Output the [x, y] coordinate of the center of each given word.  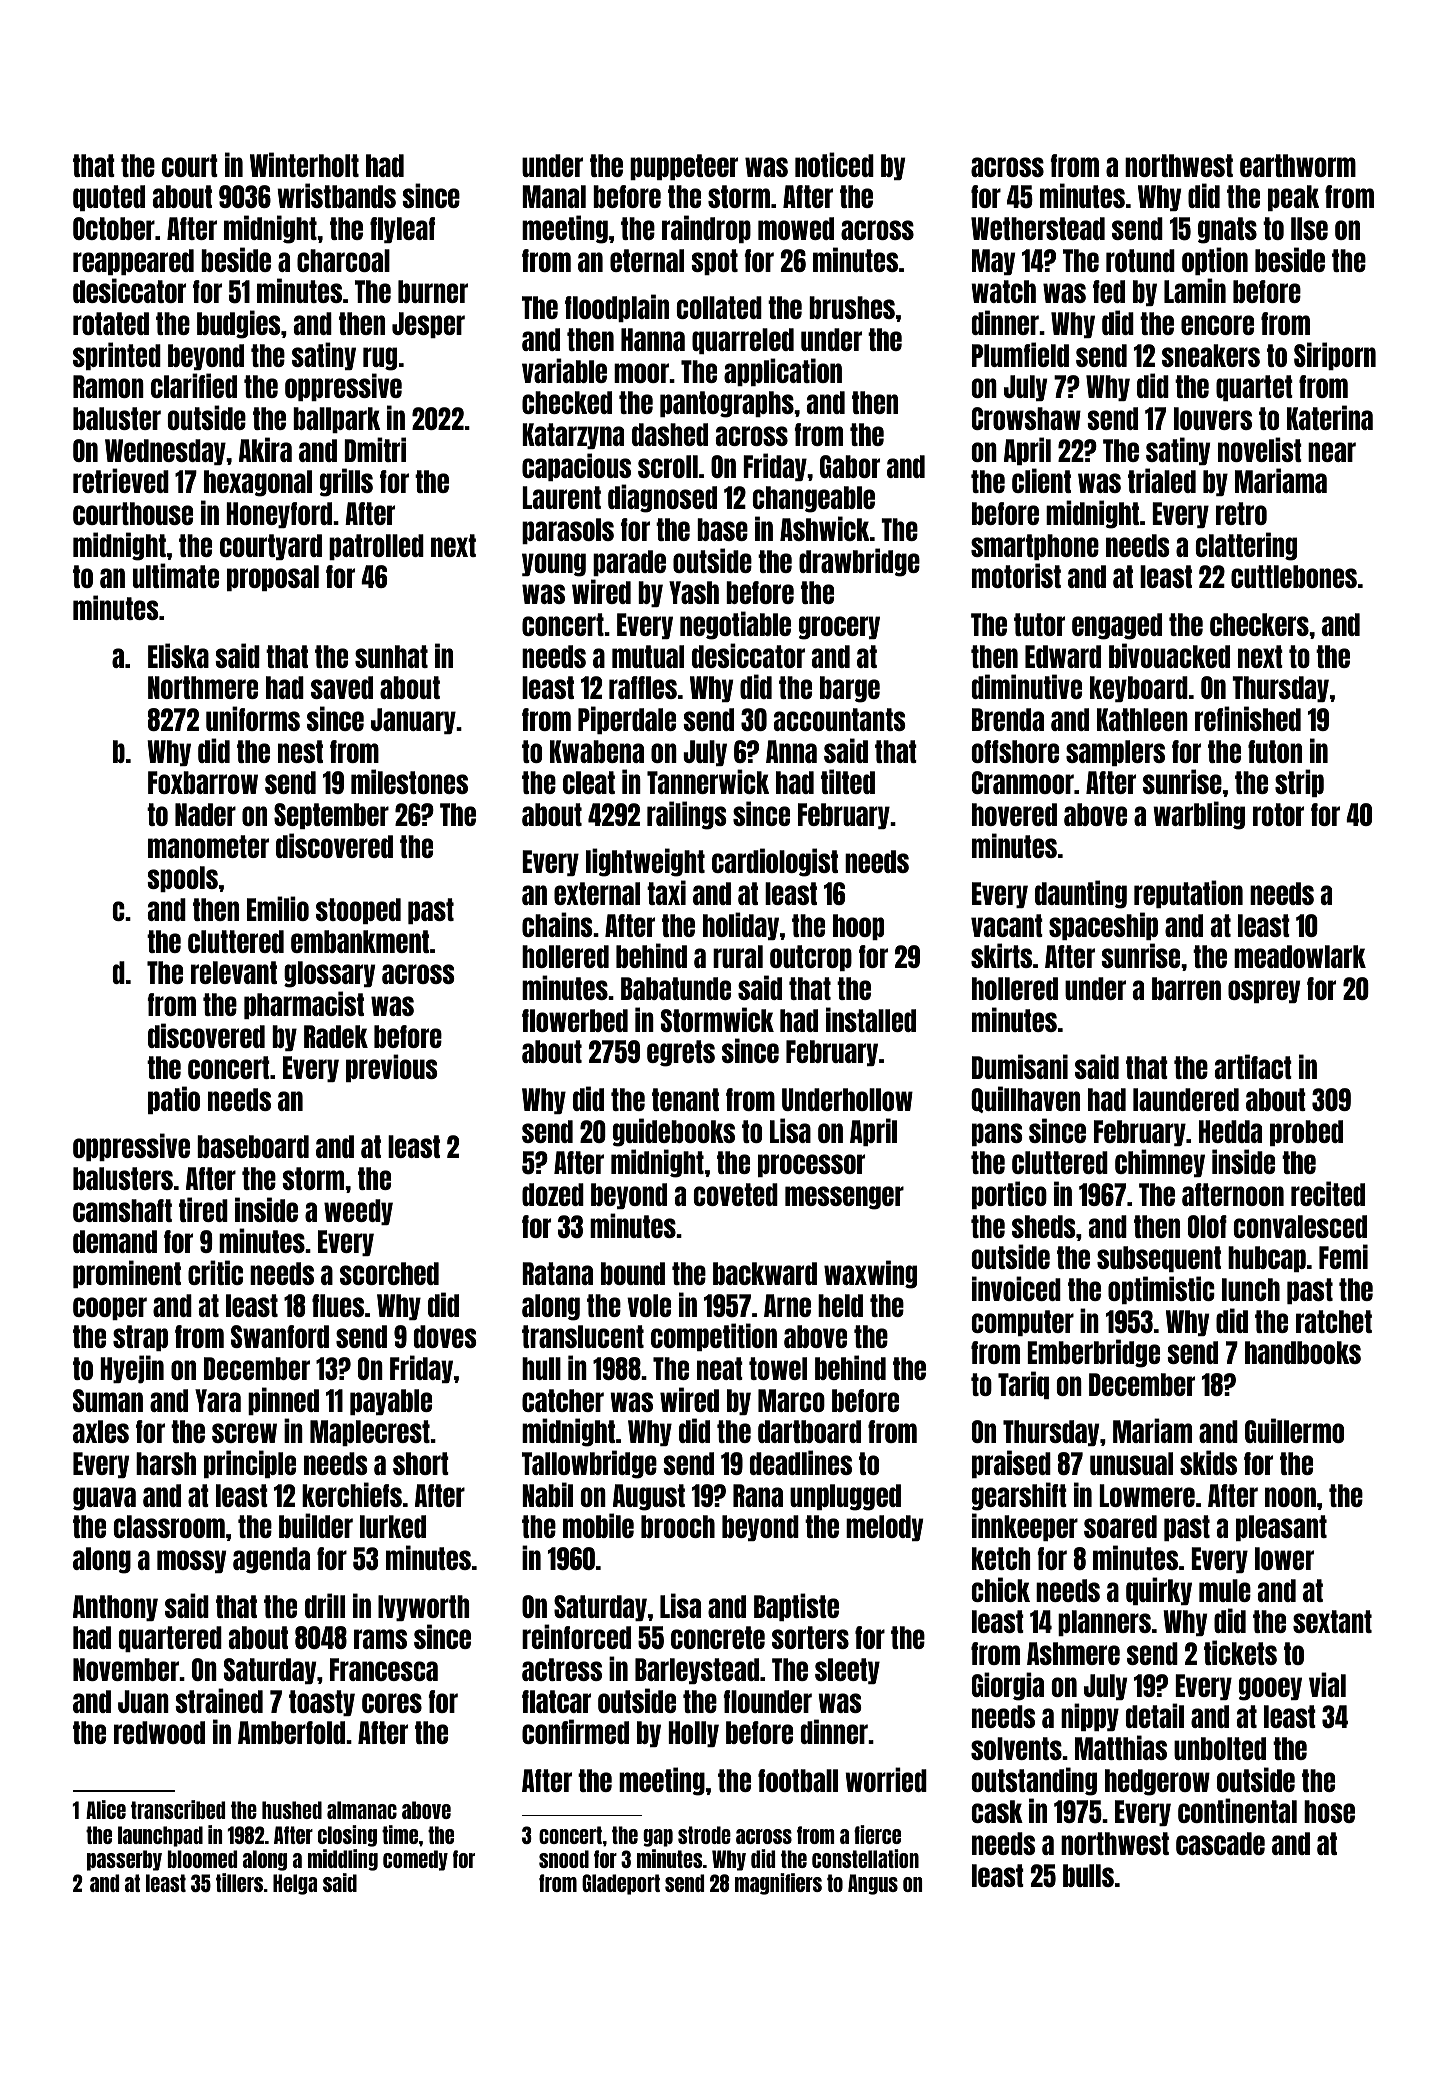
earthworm [1298, 165]
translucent [583, 1336]
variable [564, 370]
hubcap [1267, 1259]
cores [392, 1703]
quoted [109, 198]
